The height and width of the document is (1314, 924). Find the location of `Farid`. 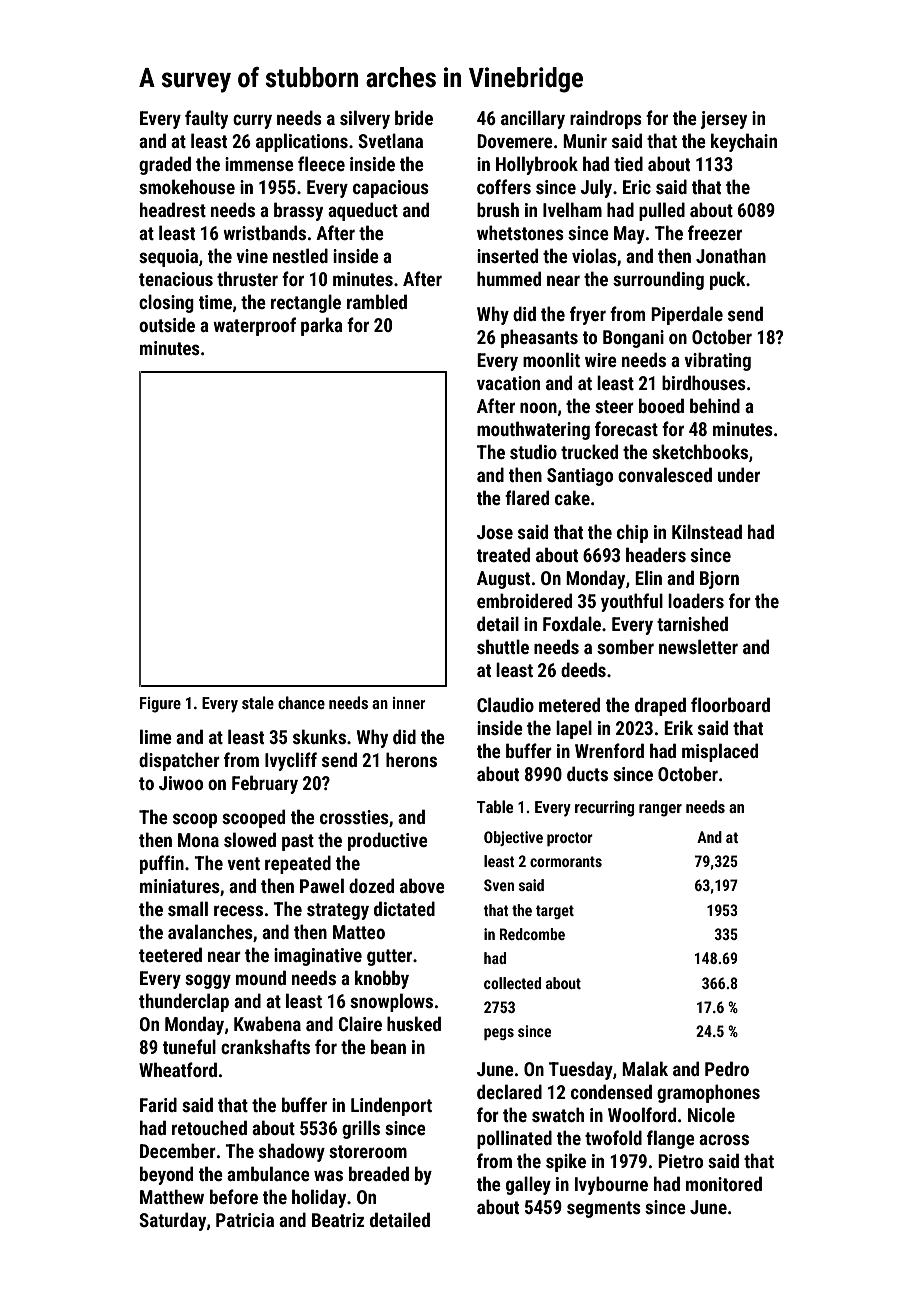

Farid is located at coordinates (158, 1104).
